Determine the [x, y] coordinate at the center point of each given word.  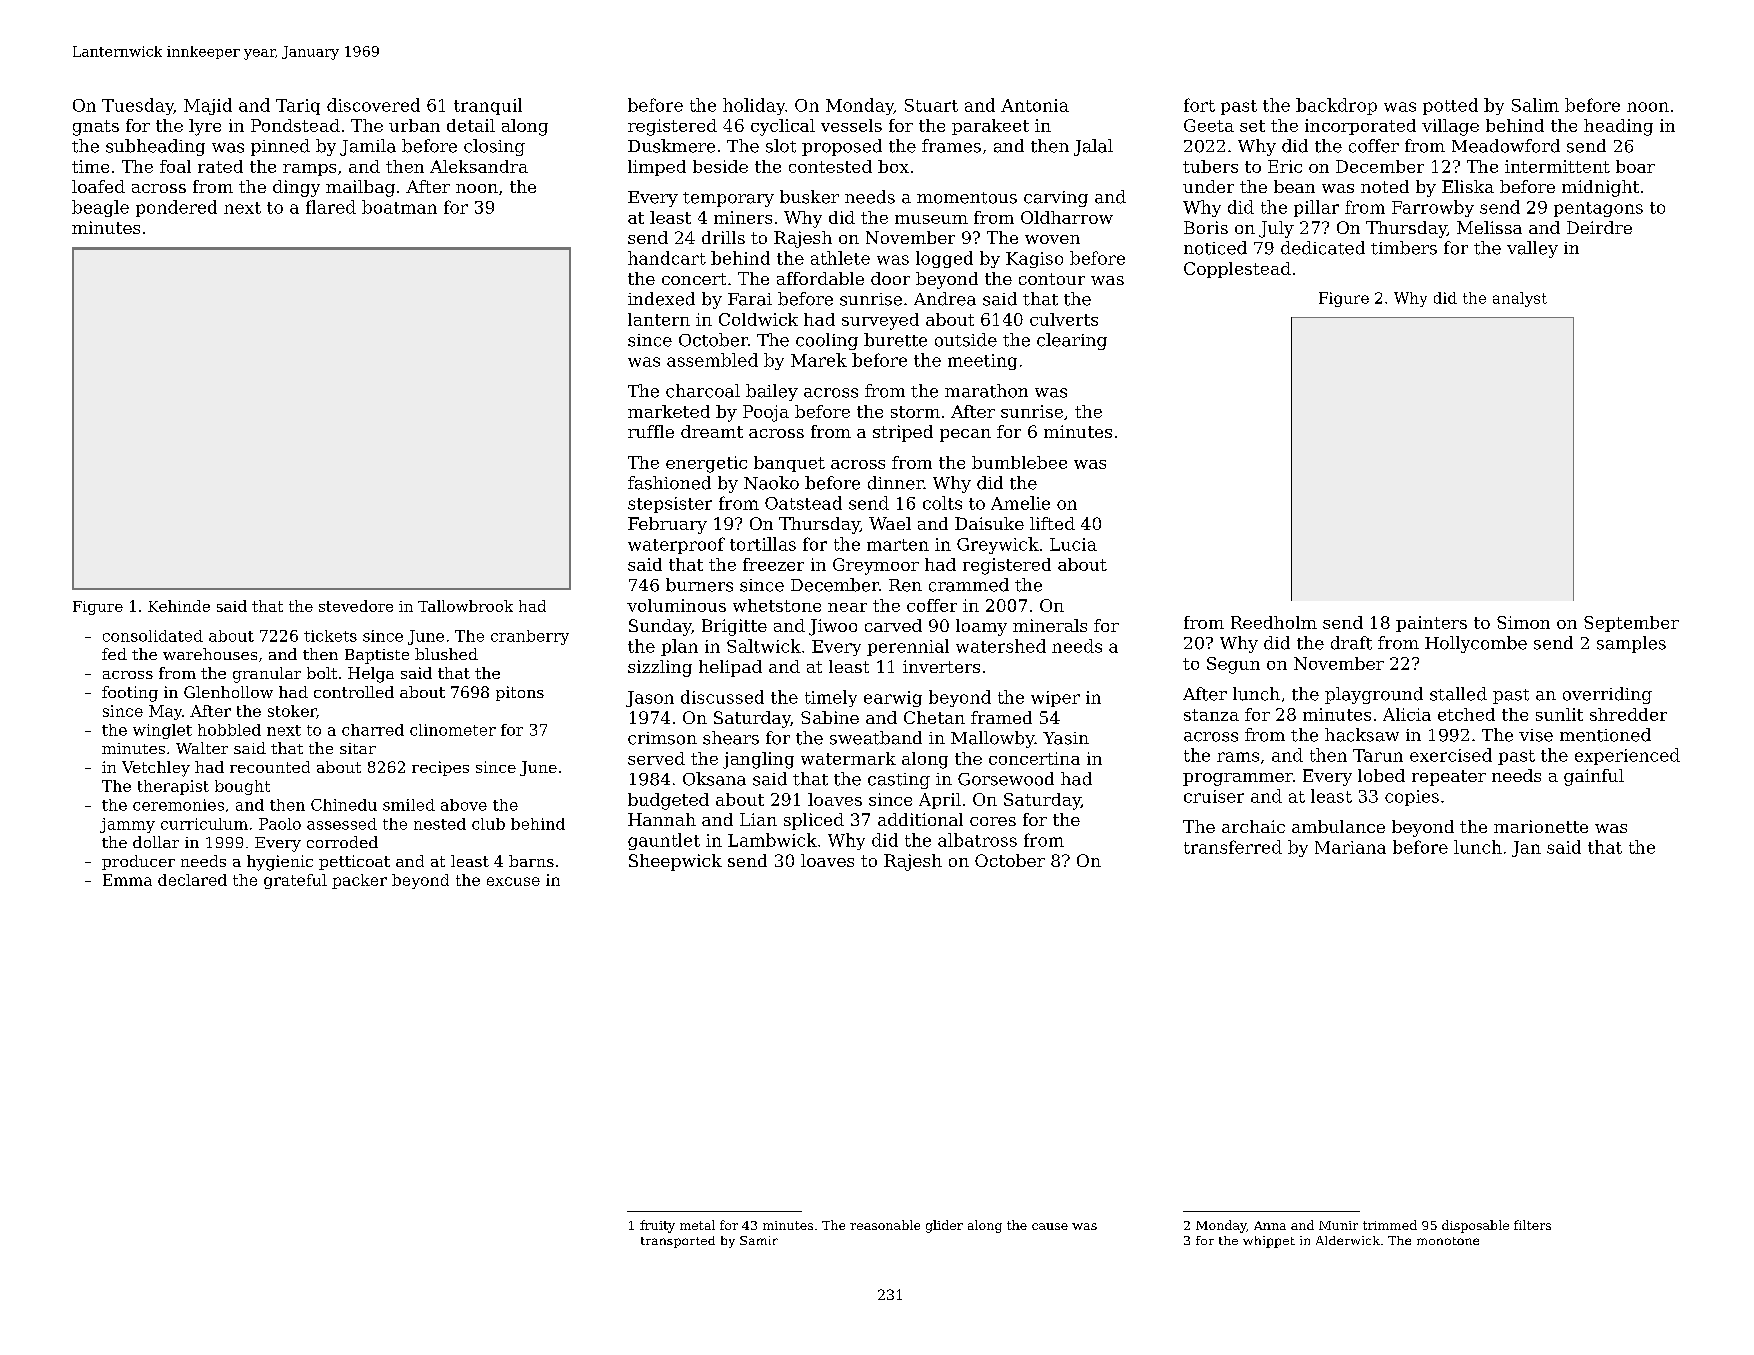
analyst [1520, 299]
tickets [330, 636]
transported [678, 1242]
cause [1050, 1226]
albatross [977, 840]
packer [359, 881]
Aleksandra [479, 166]
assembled [712, 360]
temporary [728, 199]
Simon [1523, 622]
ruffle [651, 431]
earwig [893, 699]
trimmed [1390, 1225]
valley [1532, 249]
